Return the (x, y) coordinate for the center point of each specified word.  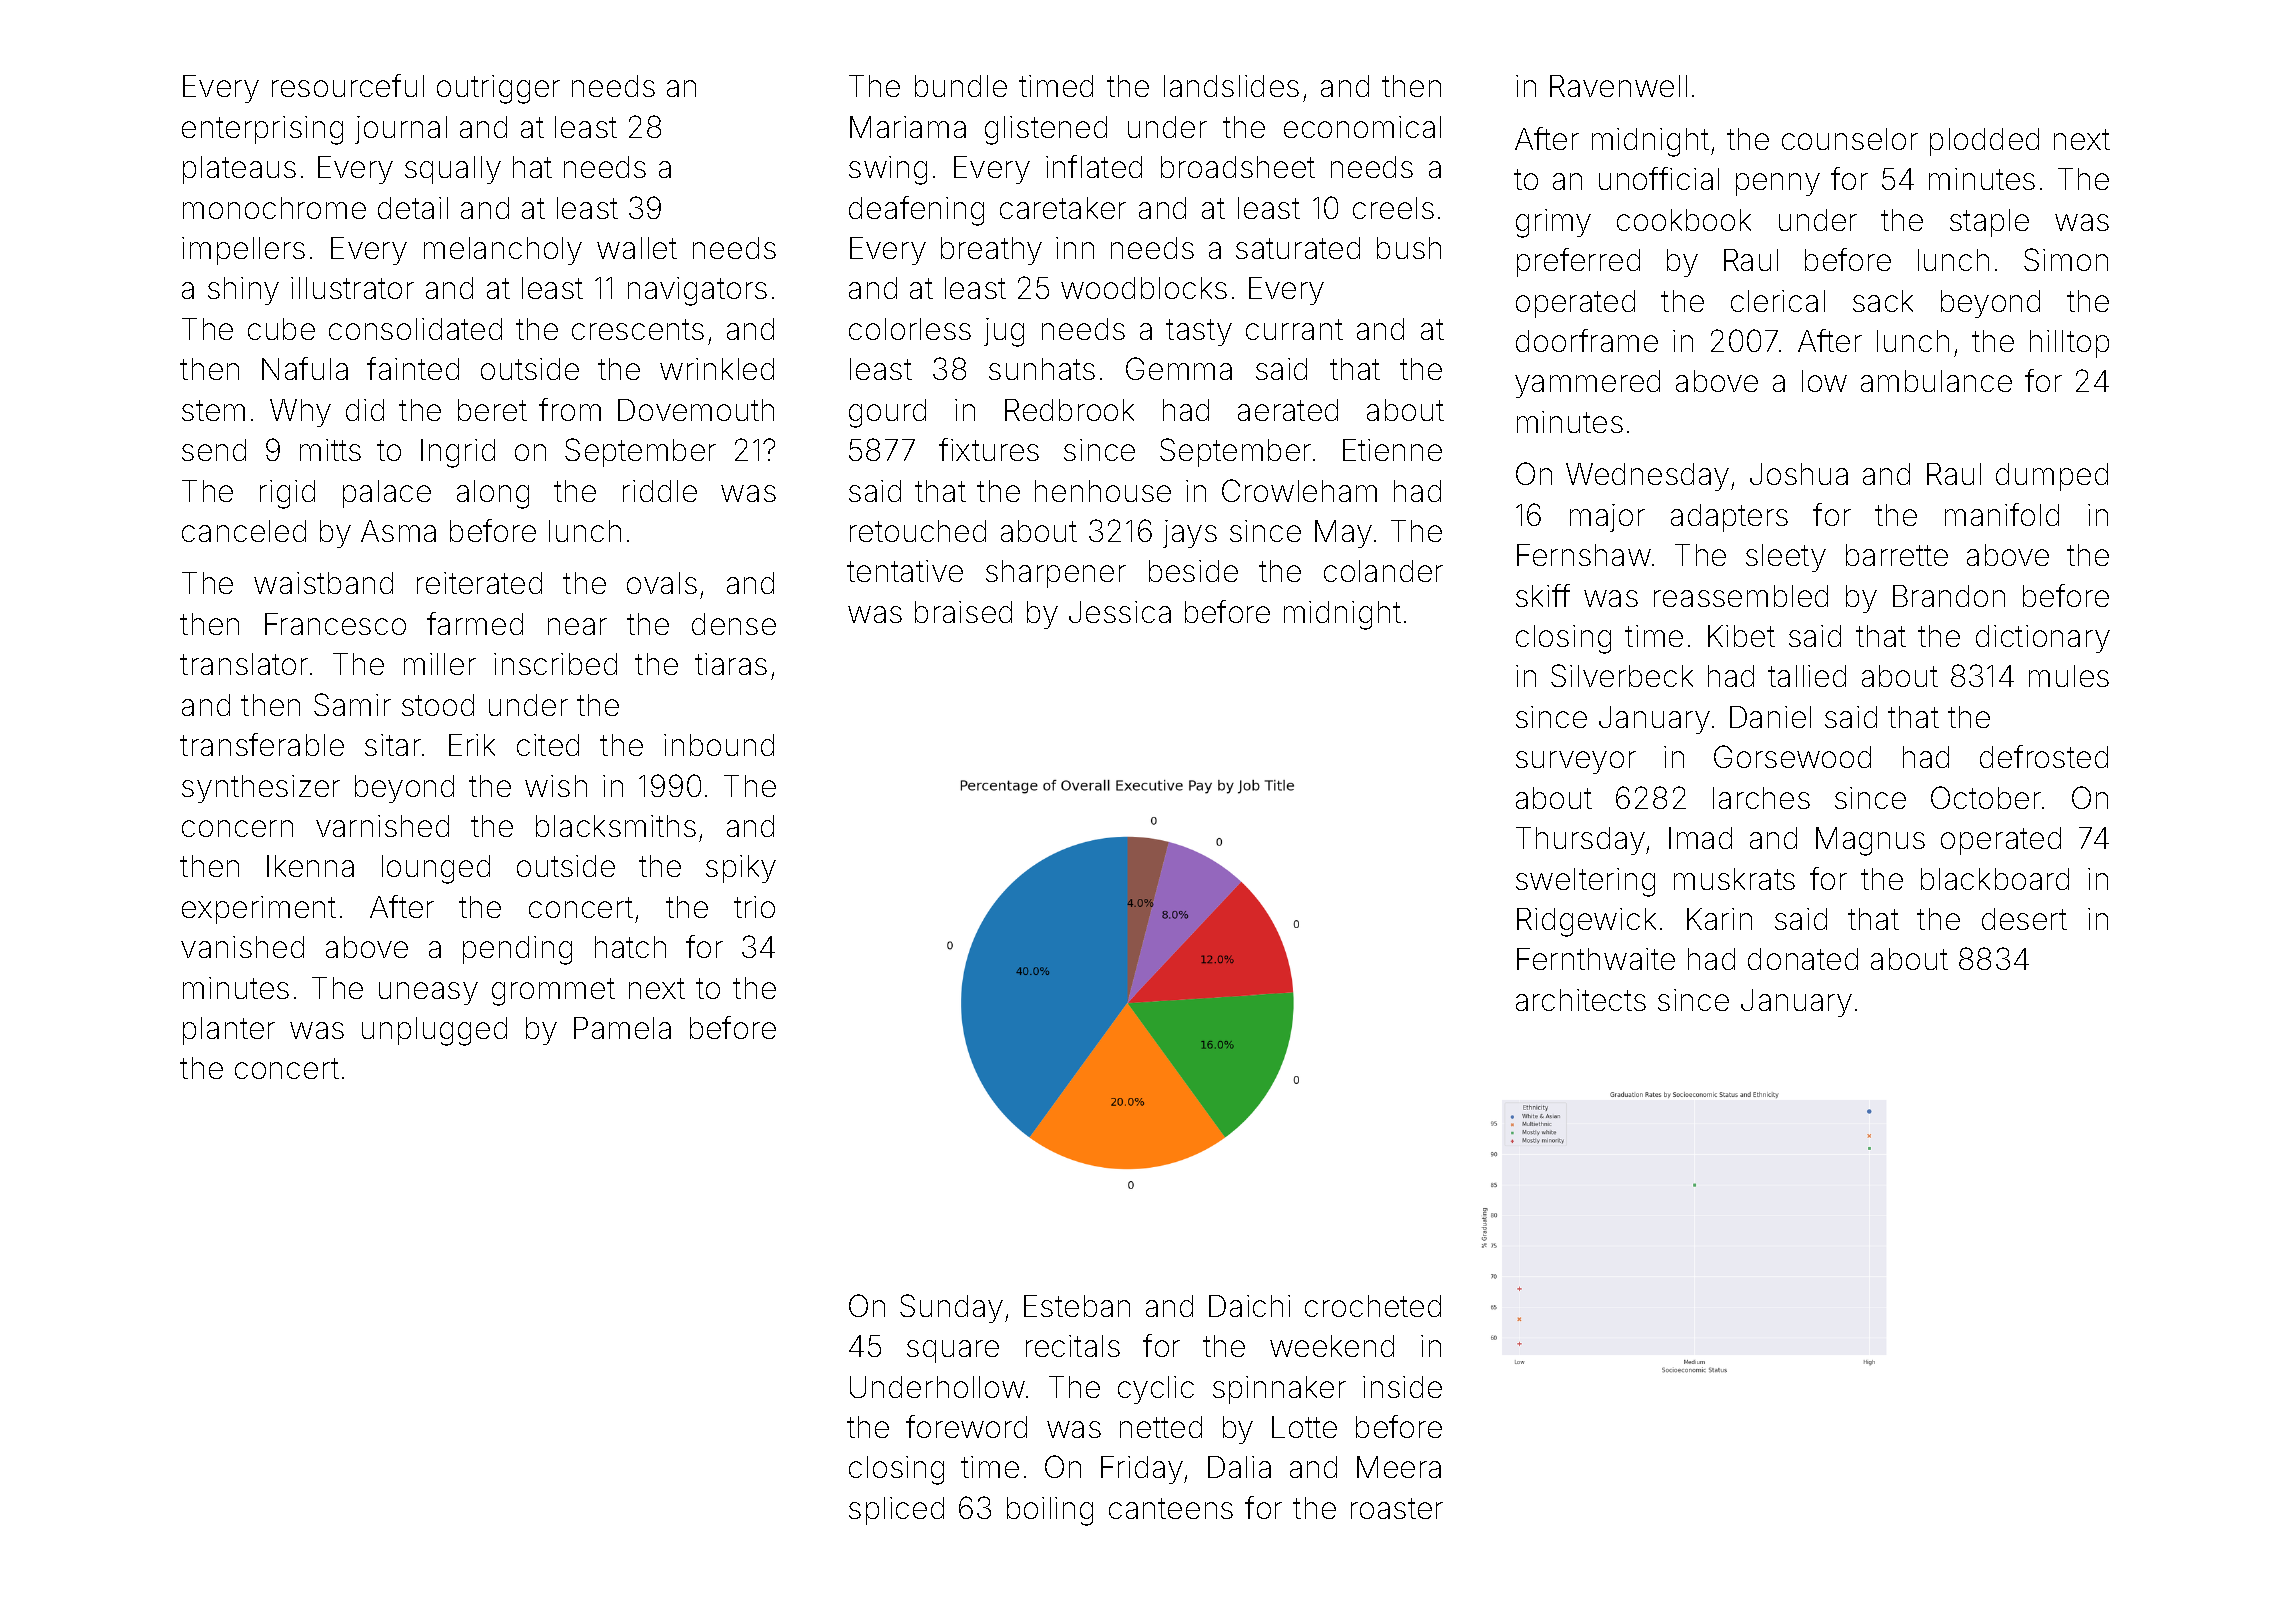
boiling (1050, 1511)
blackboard (1995, 879)
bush (1409, 248)
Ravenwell (1618, 86)
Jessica (1120, 612)
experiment (259, 910)
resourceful (348, 85)
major (1607, 518)
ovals (662, 583)
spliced (896, 1511)
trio (754, 907)
